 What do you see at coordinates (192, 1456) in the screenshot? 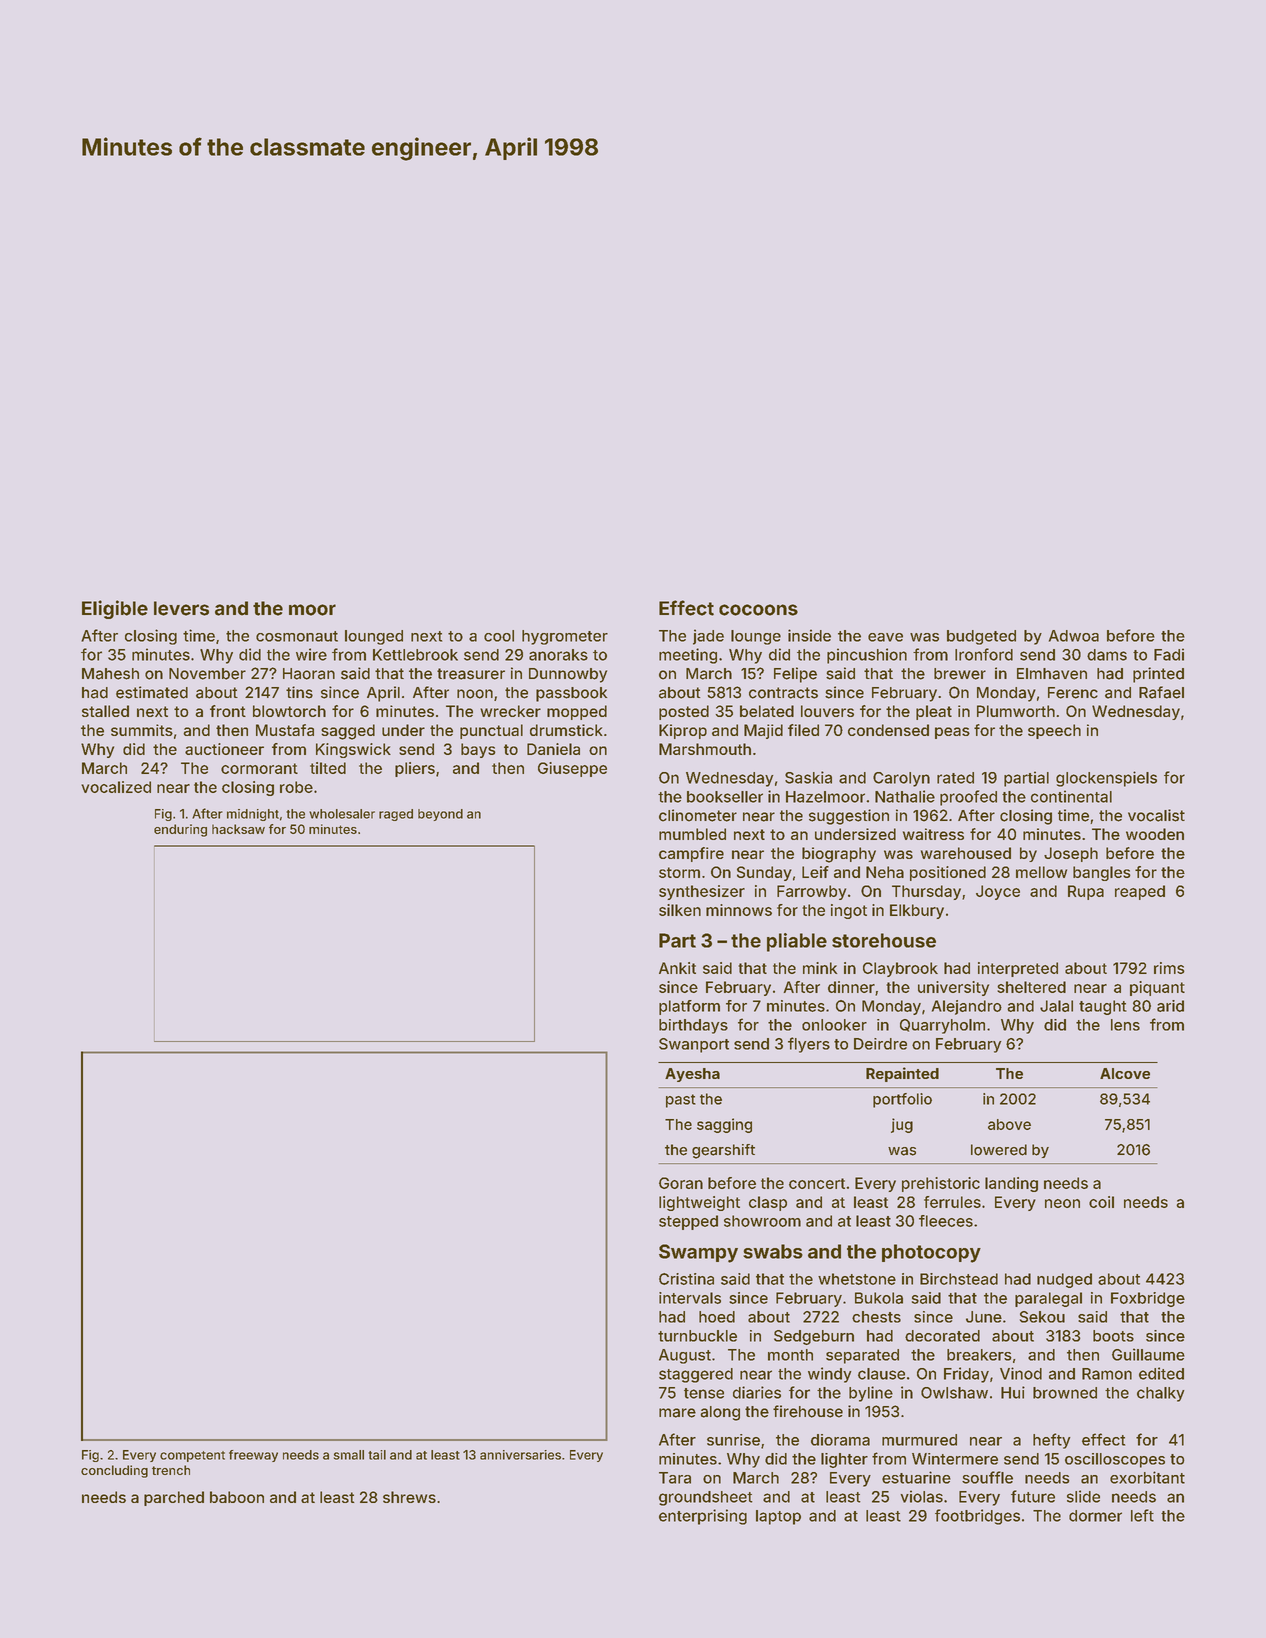
I see `competent` at bounding box center [192, 1456].
